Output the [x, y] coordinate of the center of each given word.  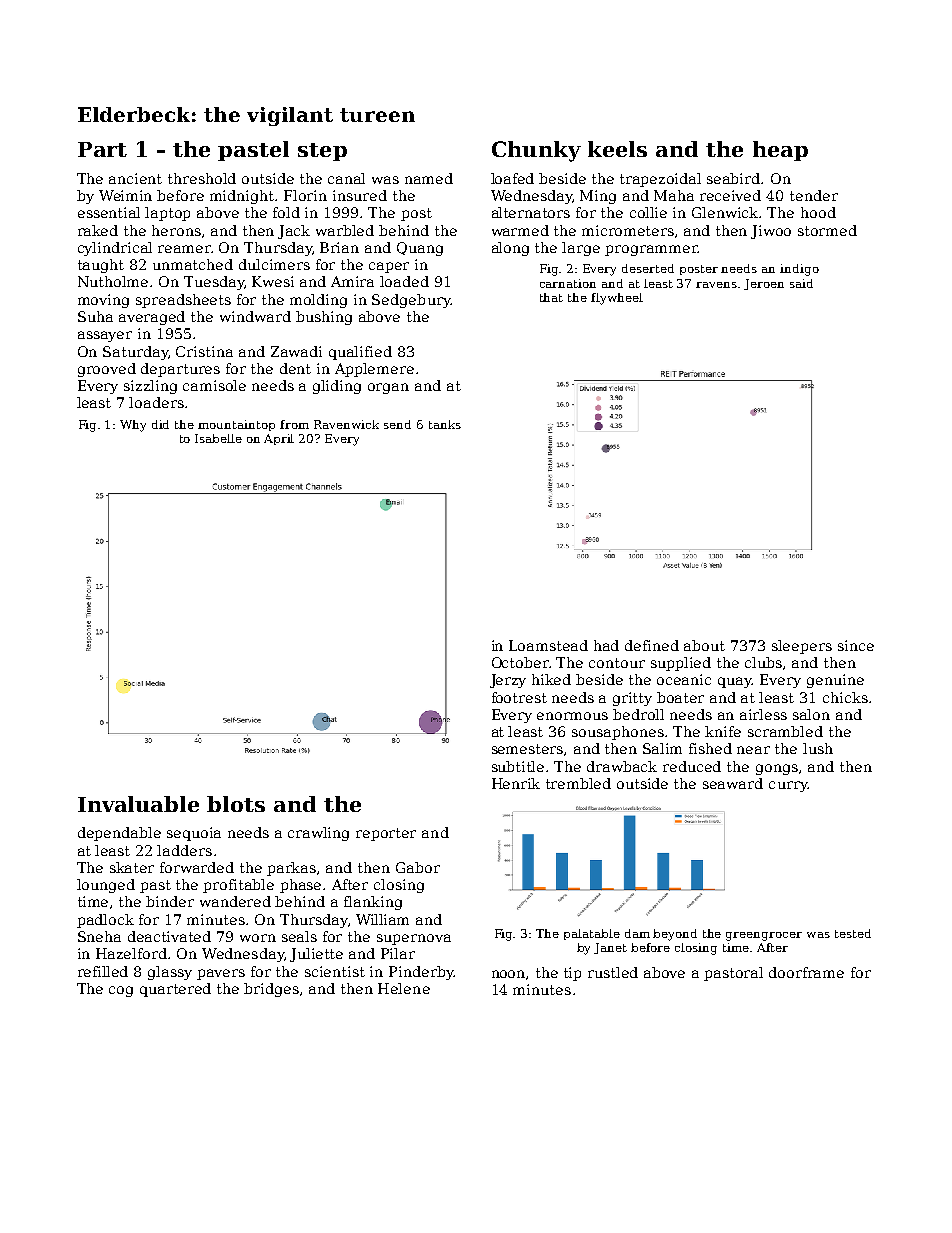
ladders [184, 850]
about [704, 645]
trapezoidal [660, 180]
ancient [135, 178]
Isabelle [218, 438]
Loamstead [548, 645]
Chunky [536, 151]
